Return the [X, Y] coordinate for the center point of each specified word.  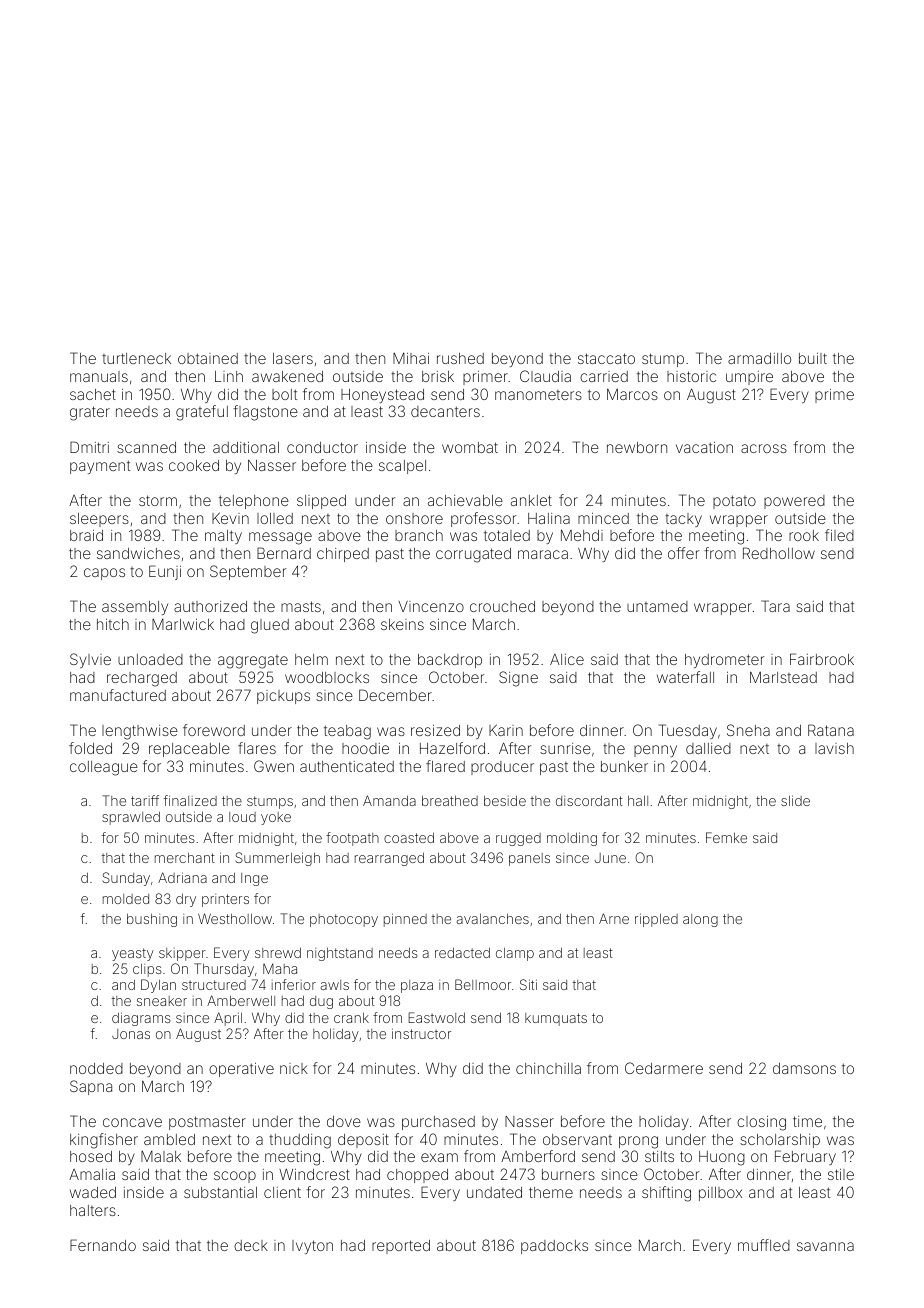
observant [577, 1139]
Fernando [103, 1245]
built [813, 358]
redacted [462, 952]
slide [795, 800]
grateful [202, 413]
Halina [549, 518]
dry [186, 900]
